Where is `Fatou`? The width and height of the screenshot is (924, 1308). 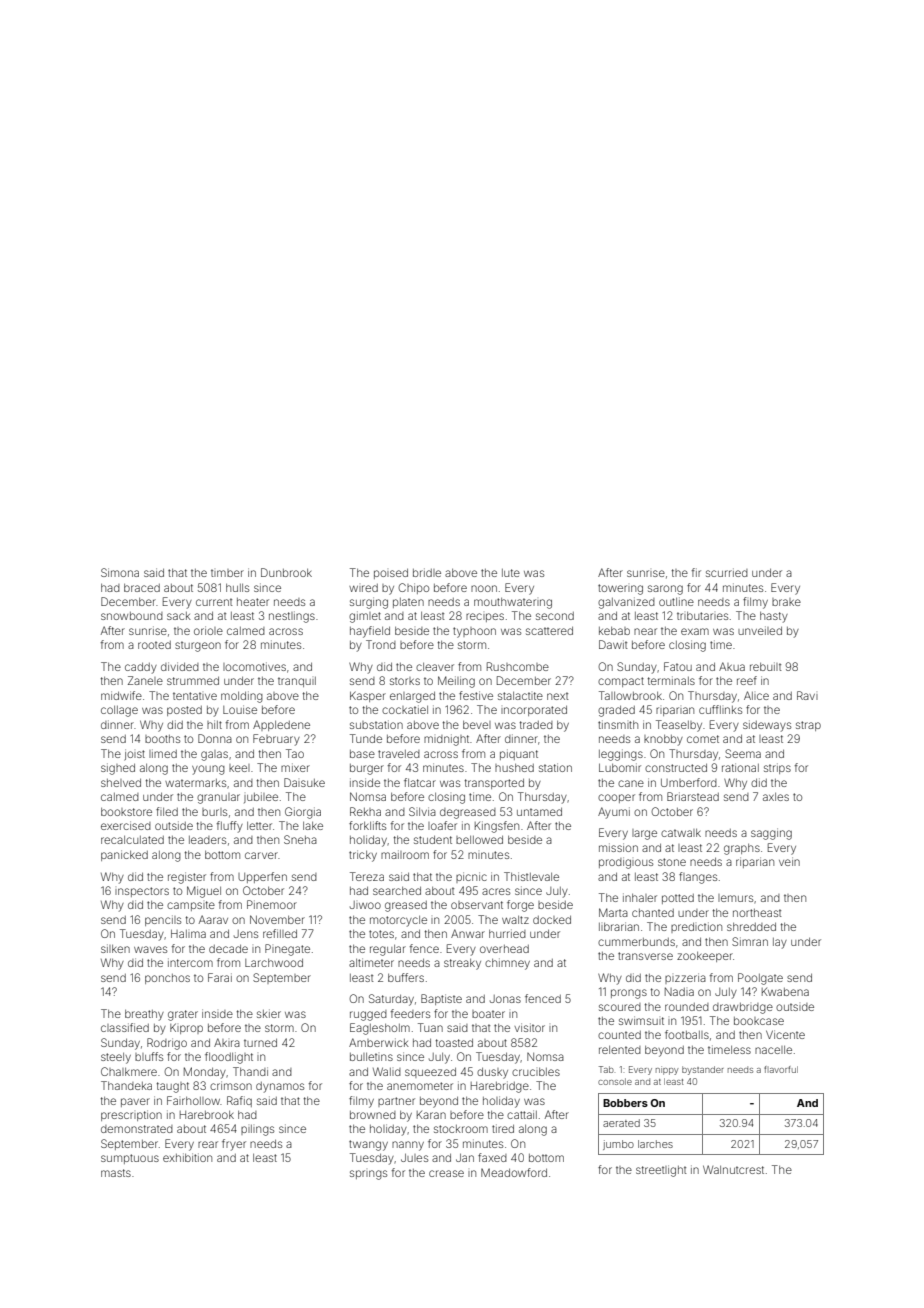 Fatou is located at coordinates (678, 666).
